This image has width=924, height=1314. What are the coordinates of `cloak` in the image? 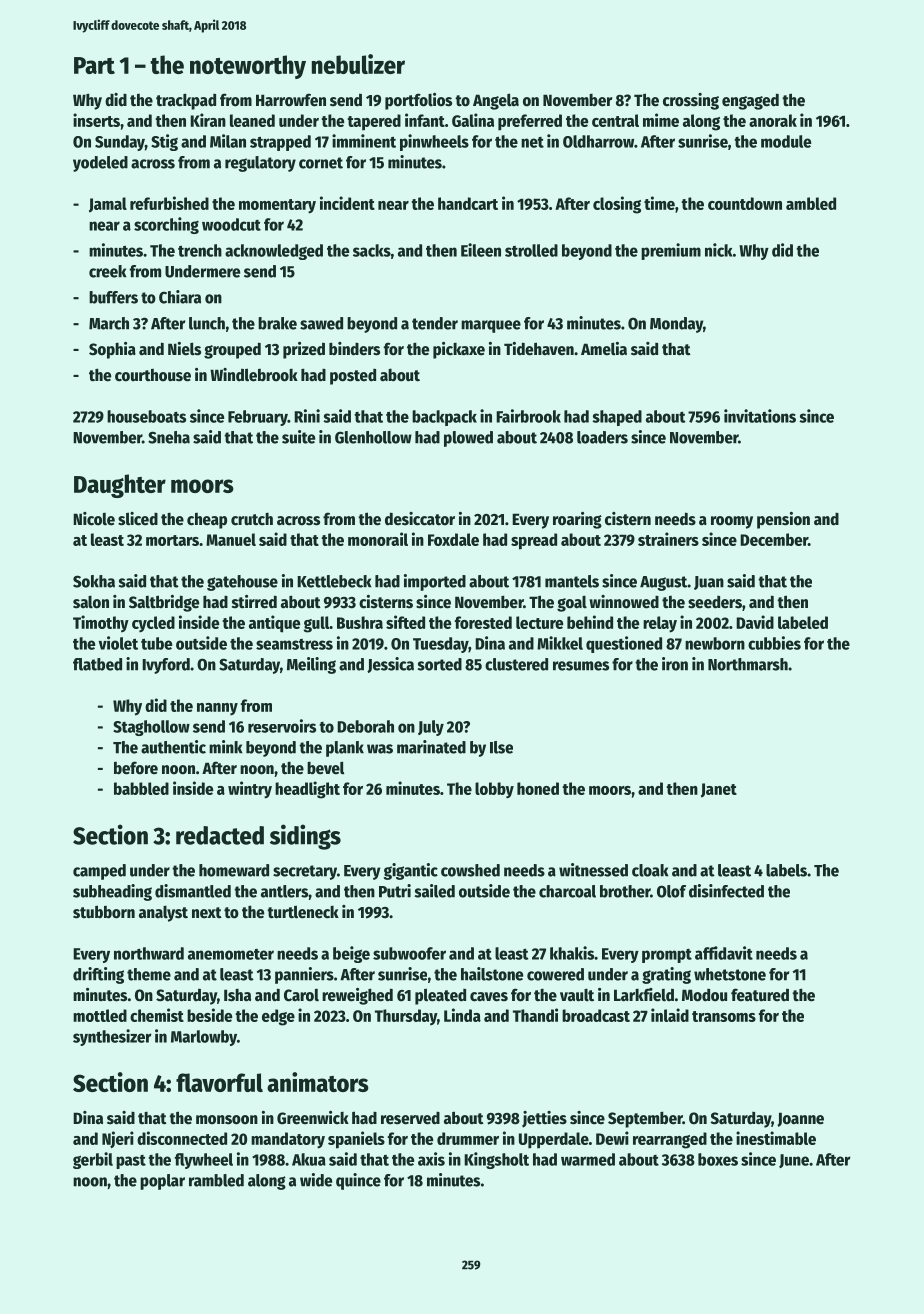 It's located at (650, 870).
